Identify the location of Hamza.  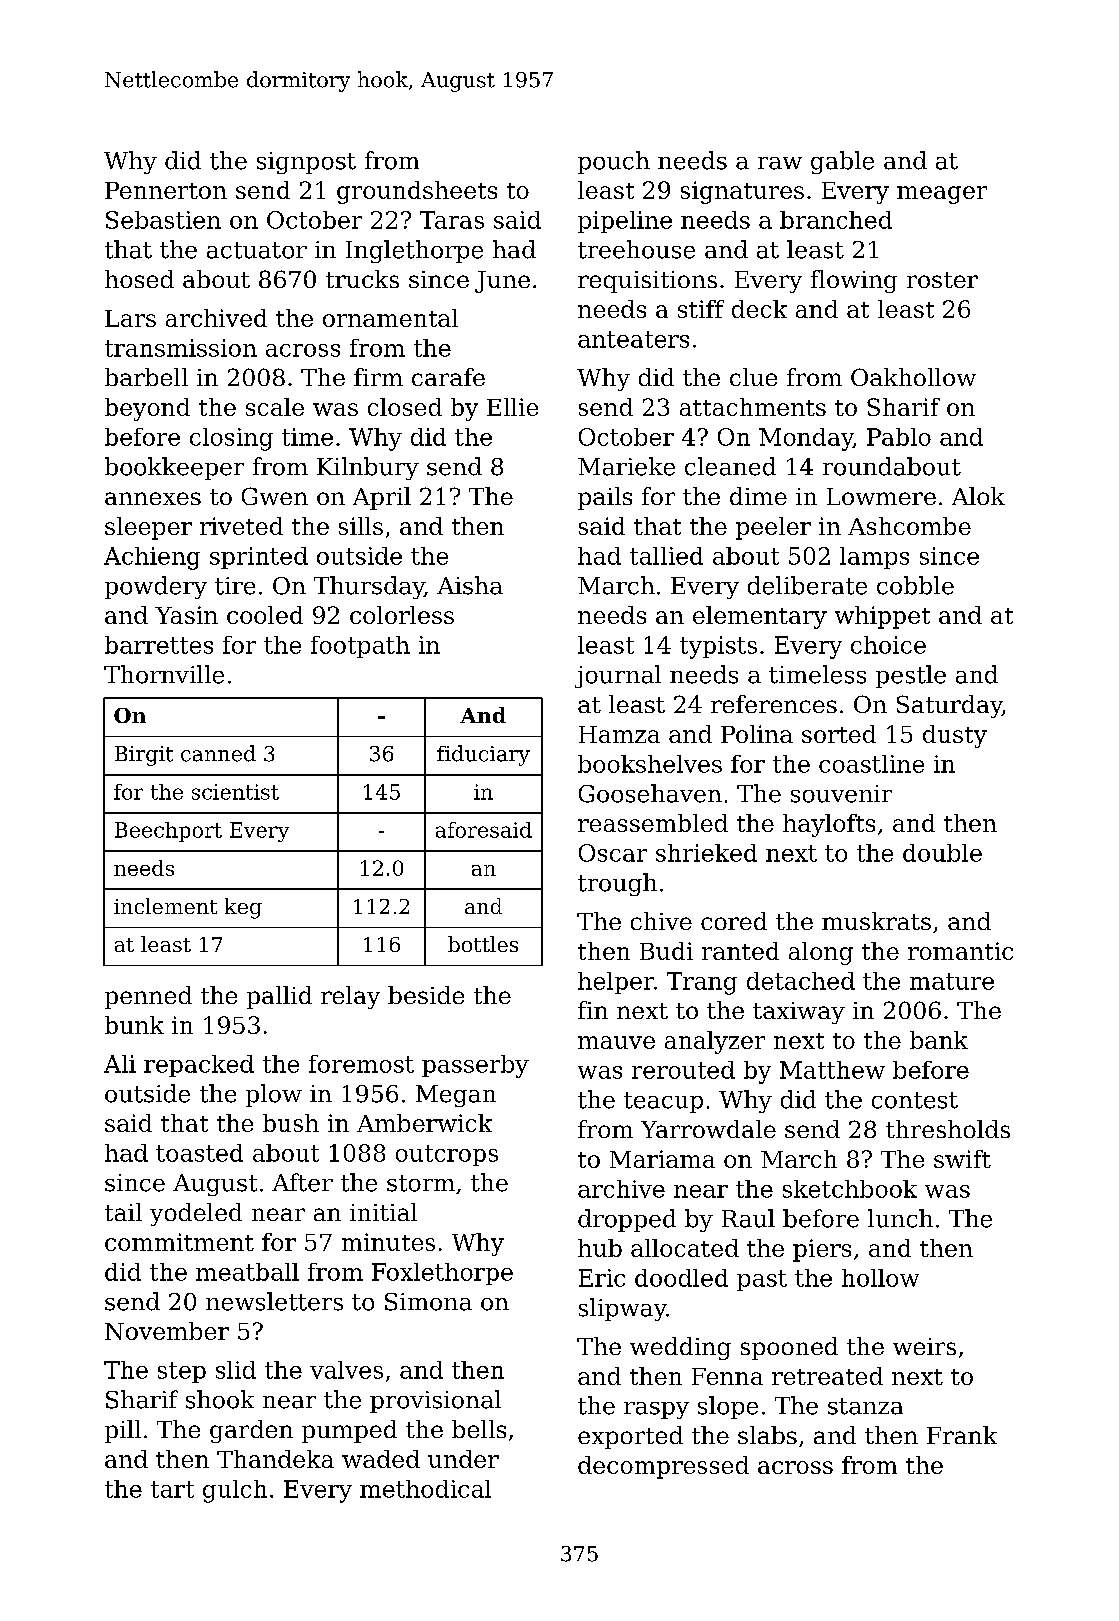
(619, 734).
